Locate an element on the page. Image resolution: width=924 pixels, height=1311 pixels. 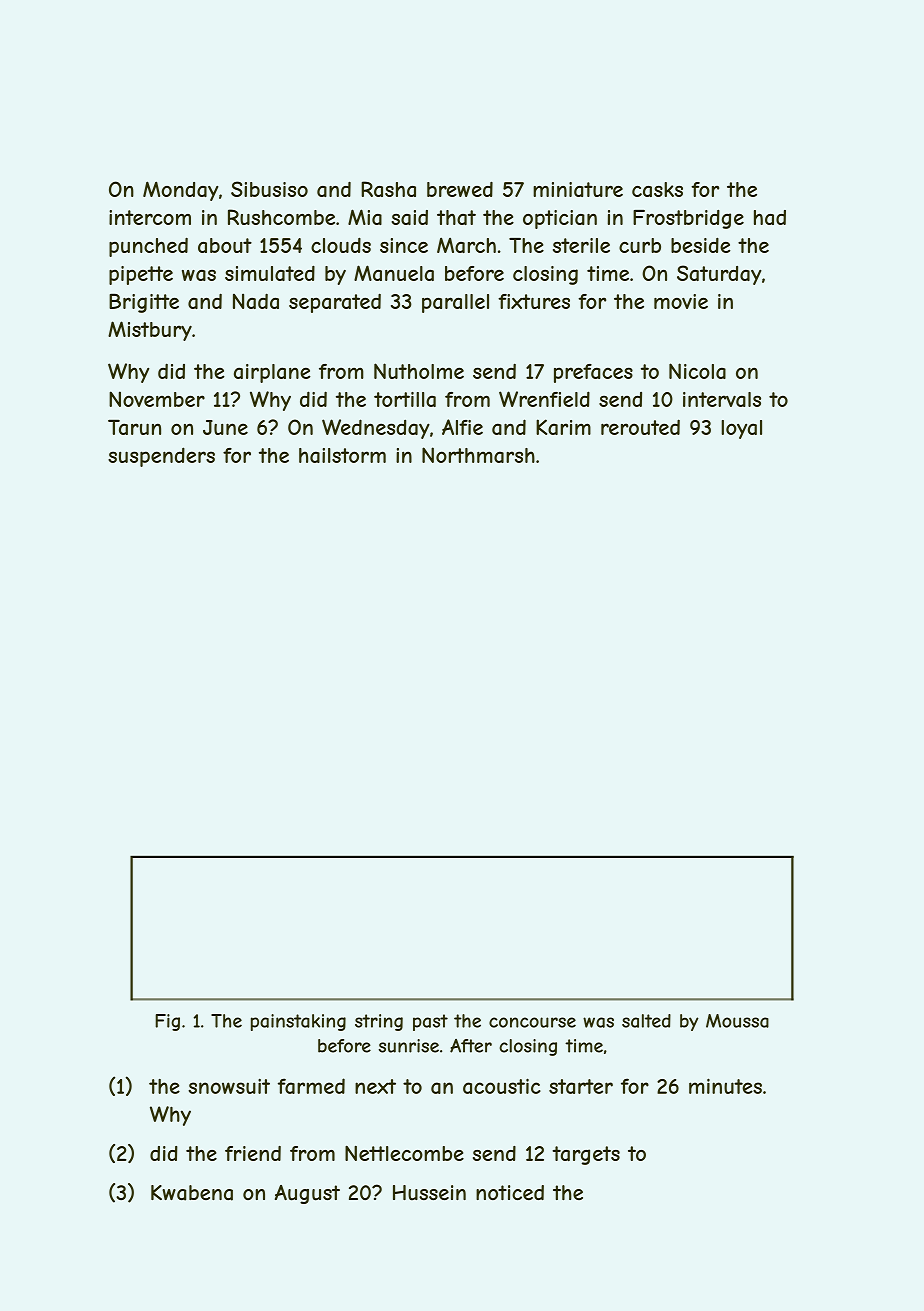
hailstorm is located at coordinates (342, 455).
